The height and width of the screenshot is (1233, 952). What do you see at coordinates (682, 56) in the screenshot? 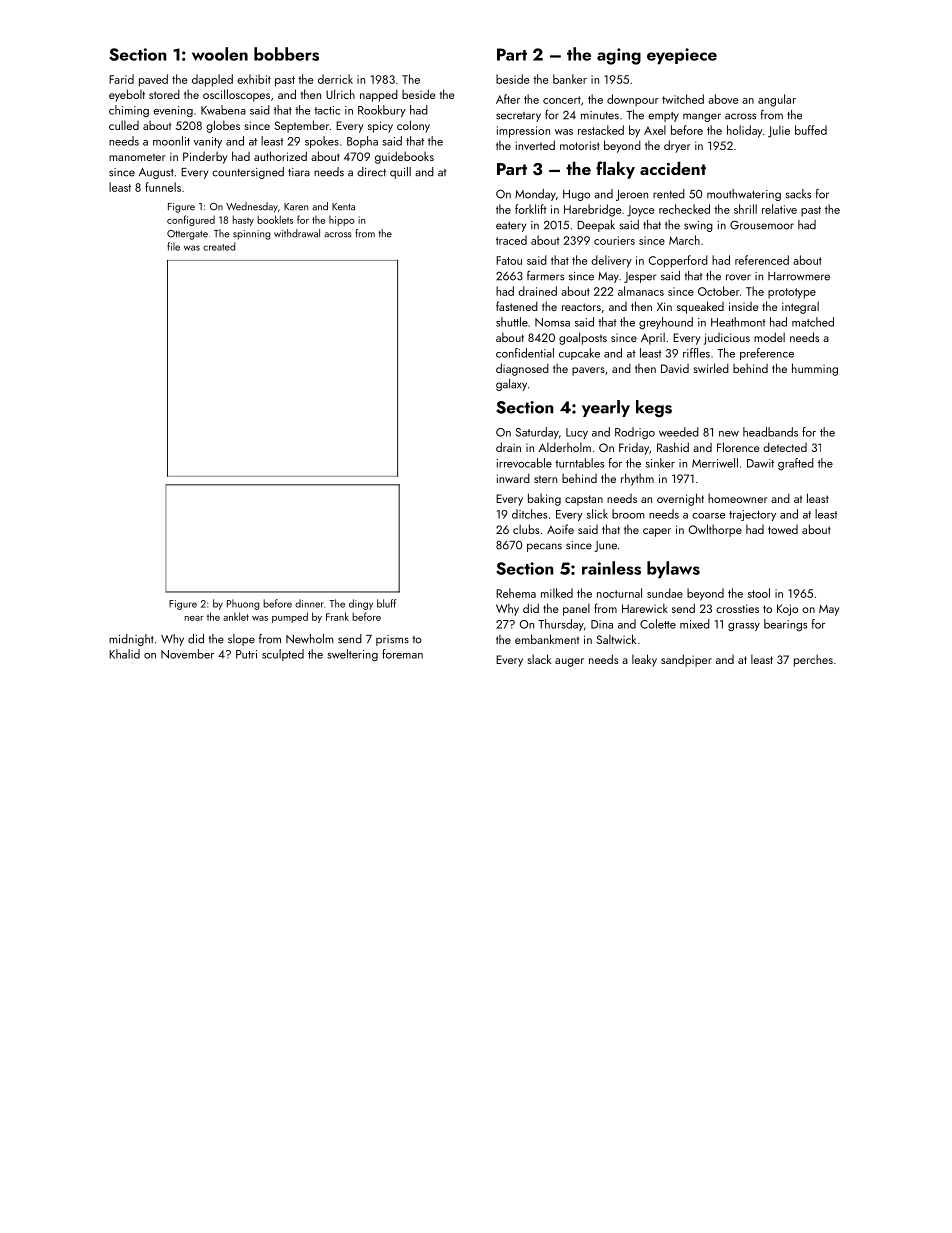
I see `eyepiece` at bounding box center [682, 56].
